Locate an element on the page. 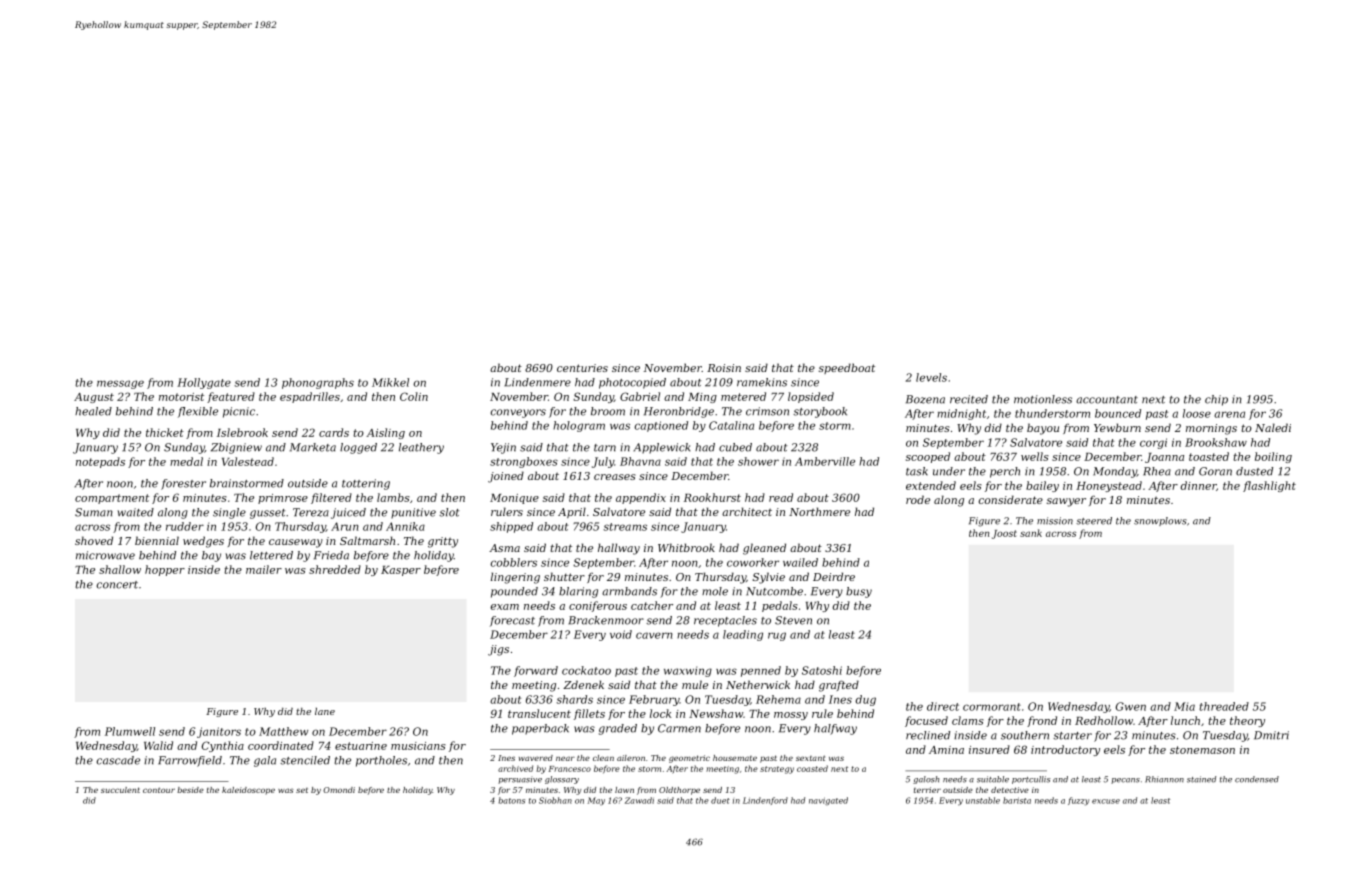 This image has width=1372, height=887. thicket is located at coordinates (165, 432).
